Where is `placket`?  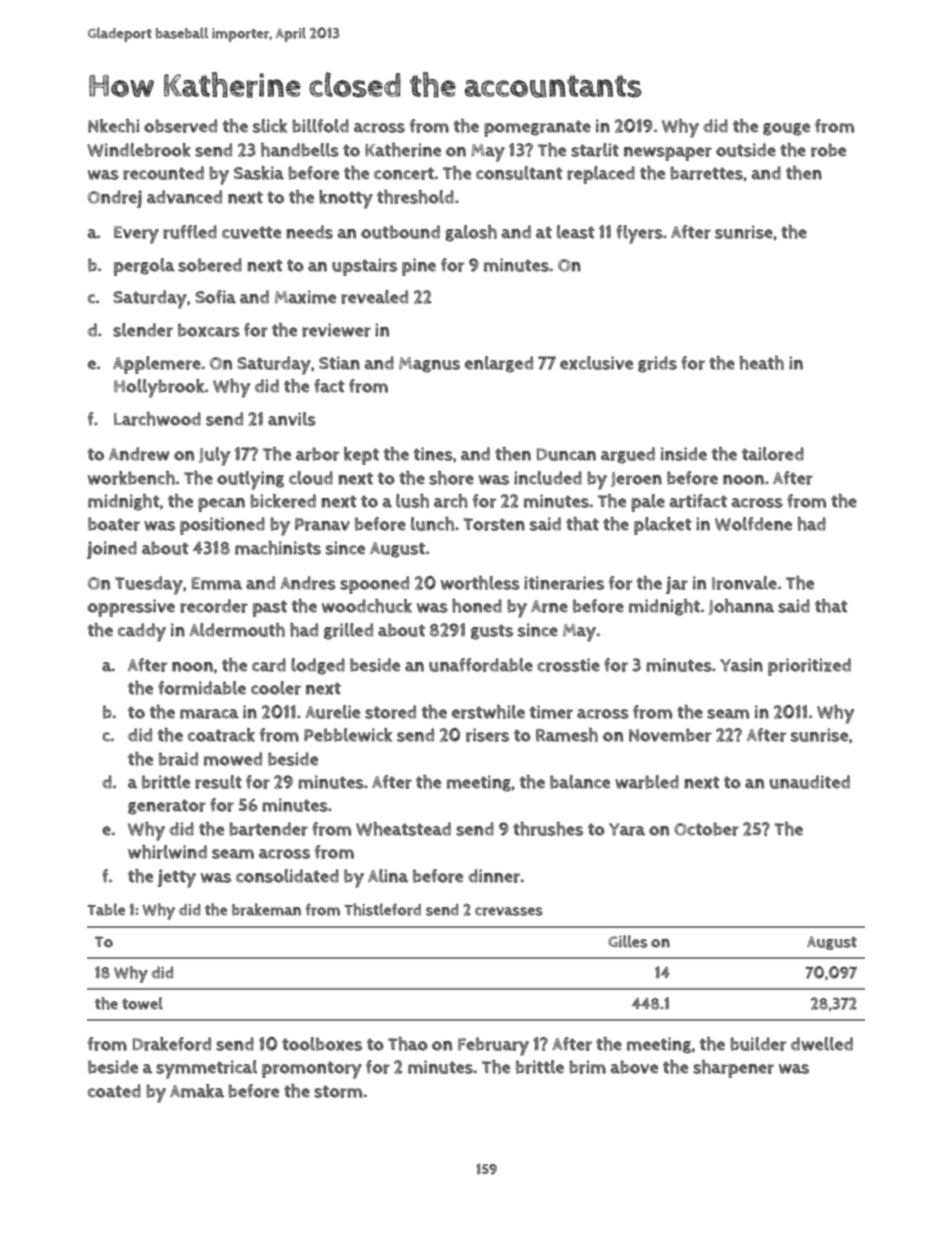
placket is located at coordinates (663, 526).
